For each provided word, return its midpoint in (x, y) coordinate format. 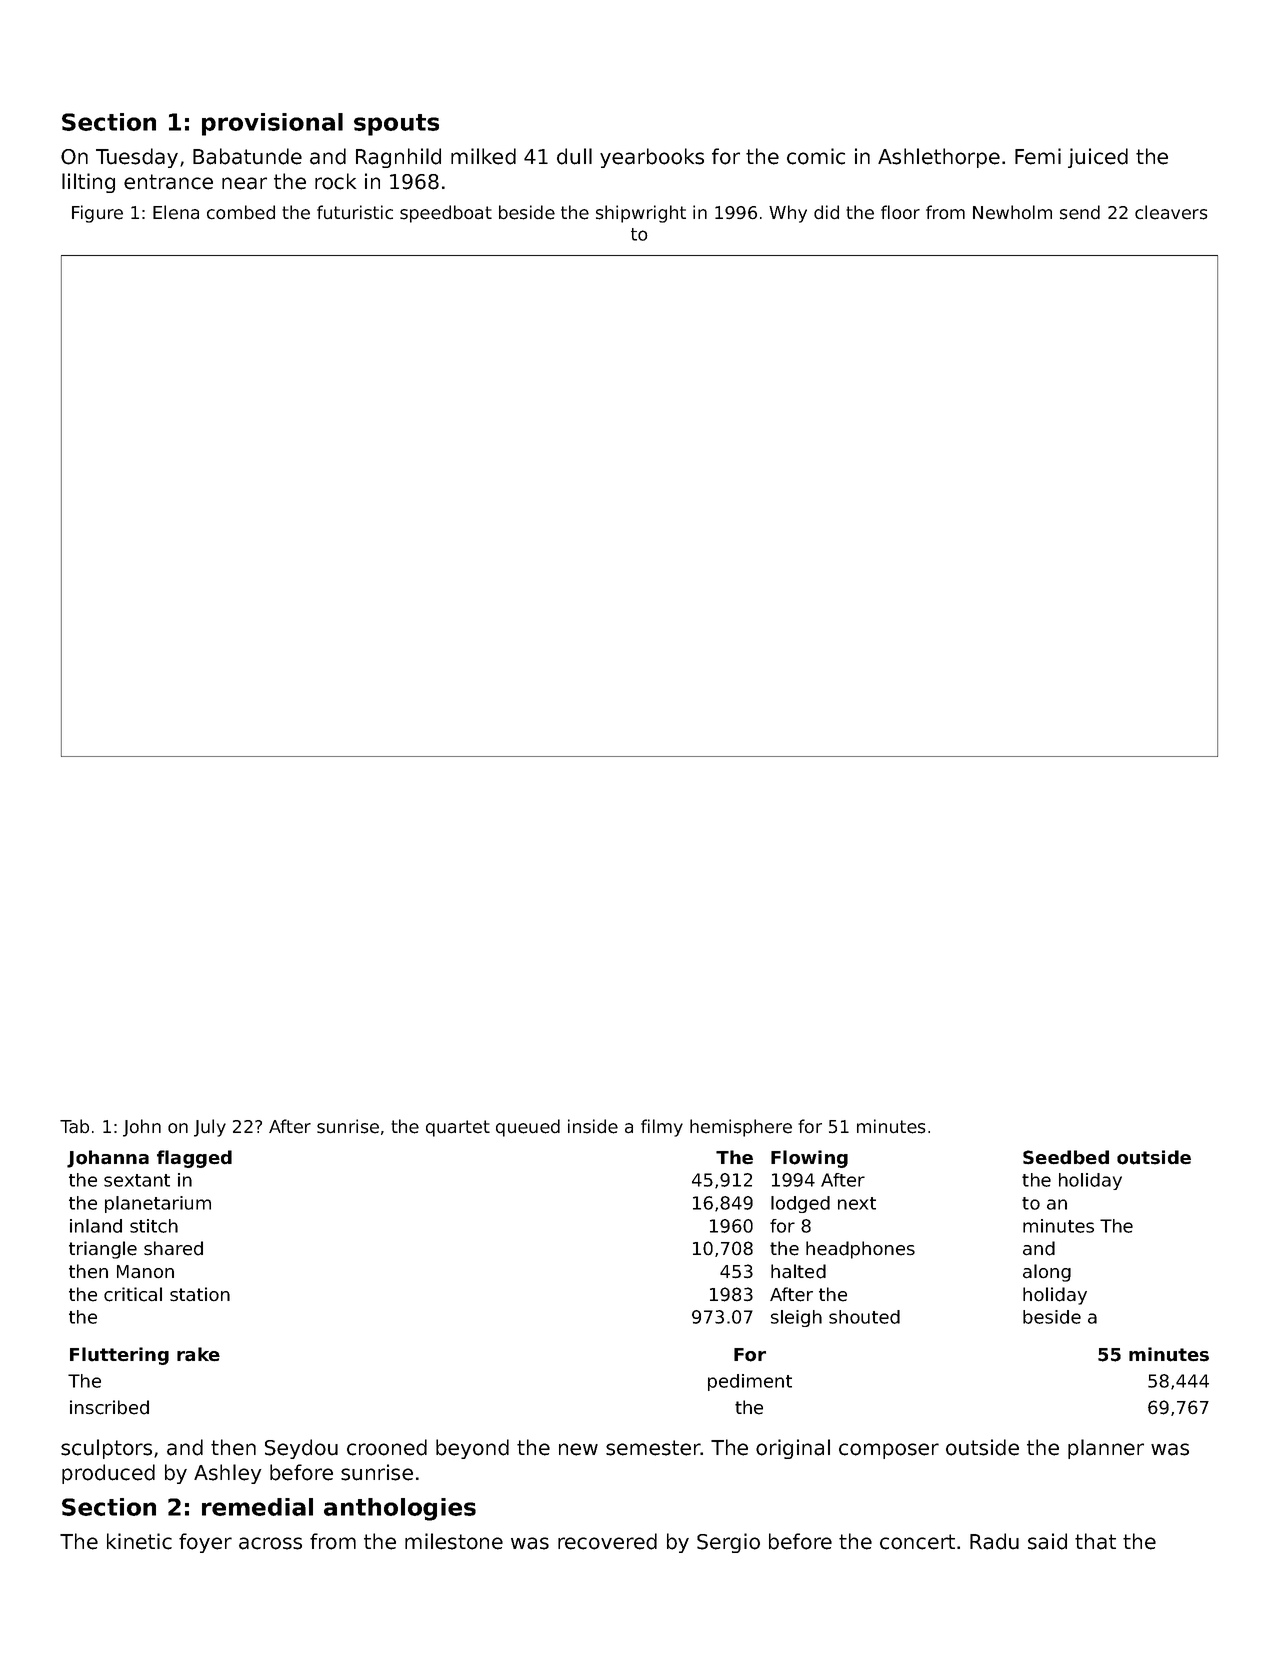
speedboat (446, 214)
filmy (662, 1128)
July (210, 1128)
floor (900, 212)
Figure (97, 214)
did (826, 212)
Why (788, 214)
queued (528, 1128)
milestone (454, 1541)
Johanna (108, 1159)
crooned (387, 1447)
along (1047, 1273)
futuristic (355, 212)
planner (1106, 1449)
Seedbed (1066, 1157)
